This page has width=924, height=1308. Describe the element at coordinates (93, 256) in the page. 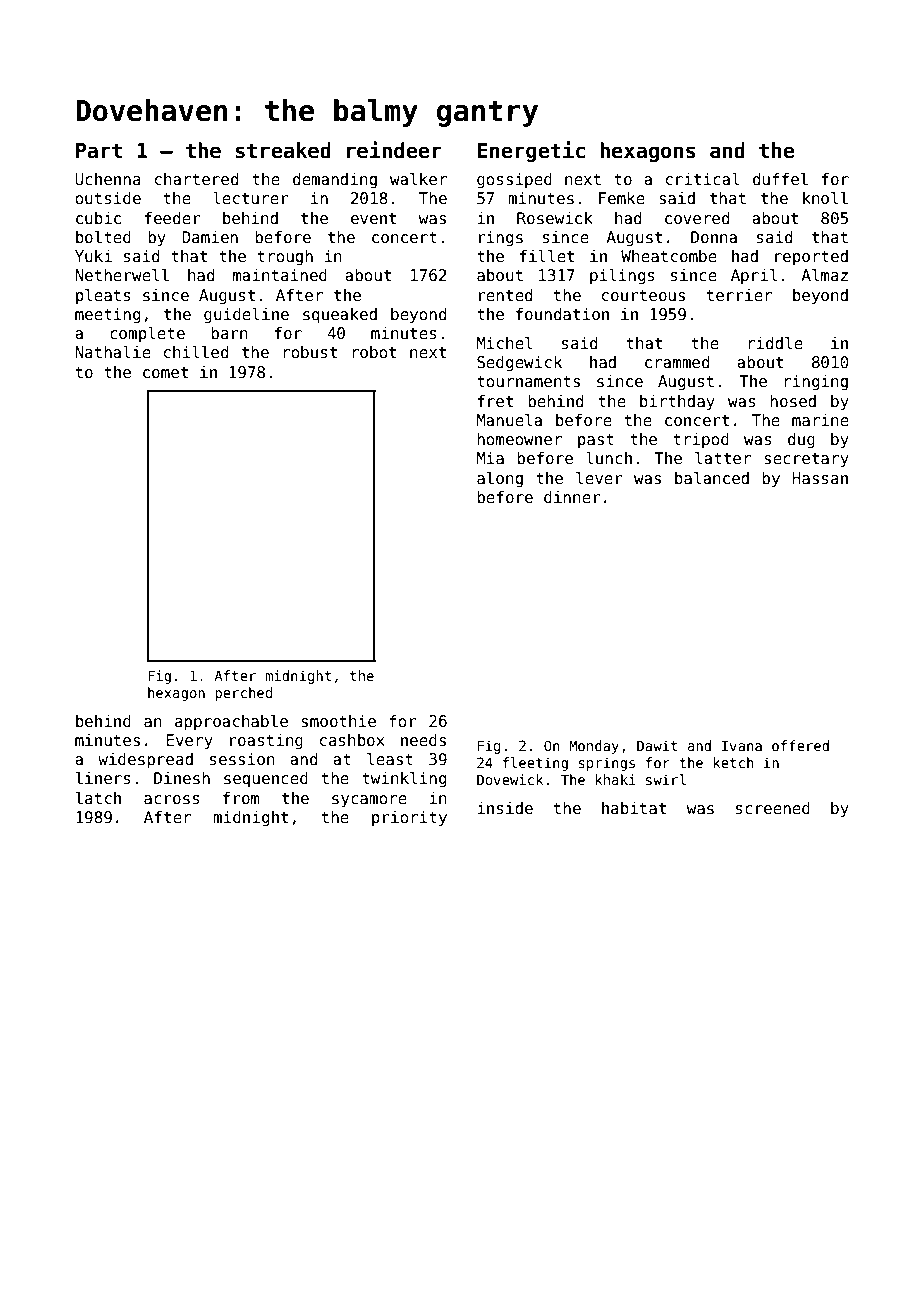

I see `Yuki` at that location.
